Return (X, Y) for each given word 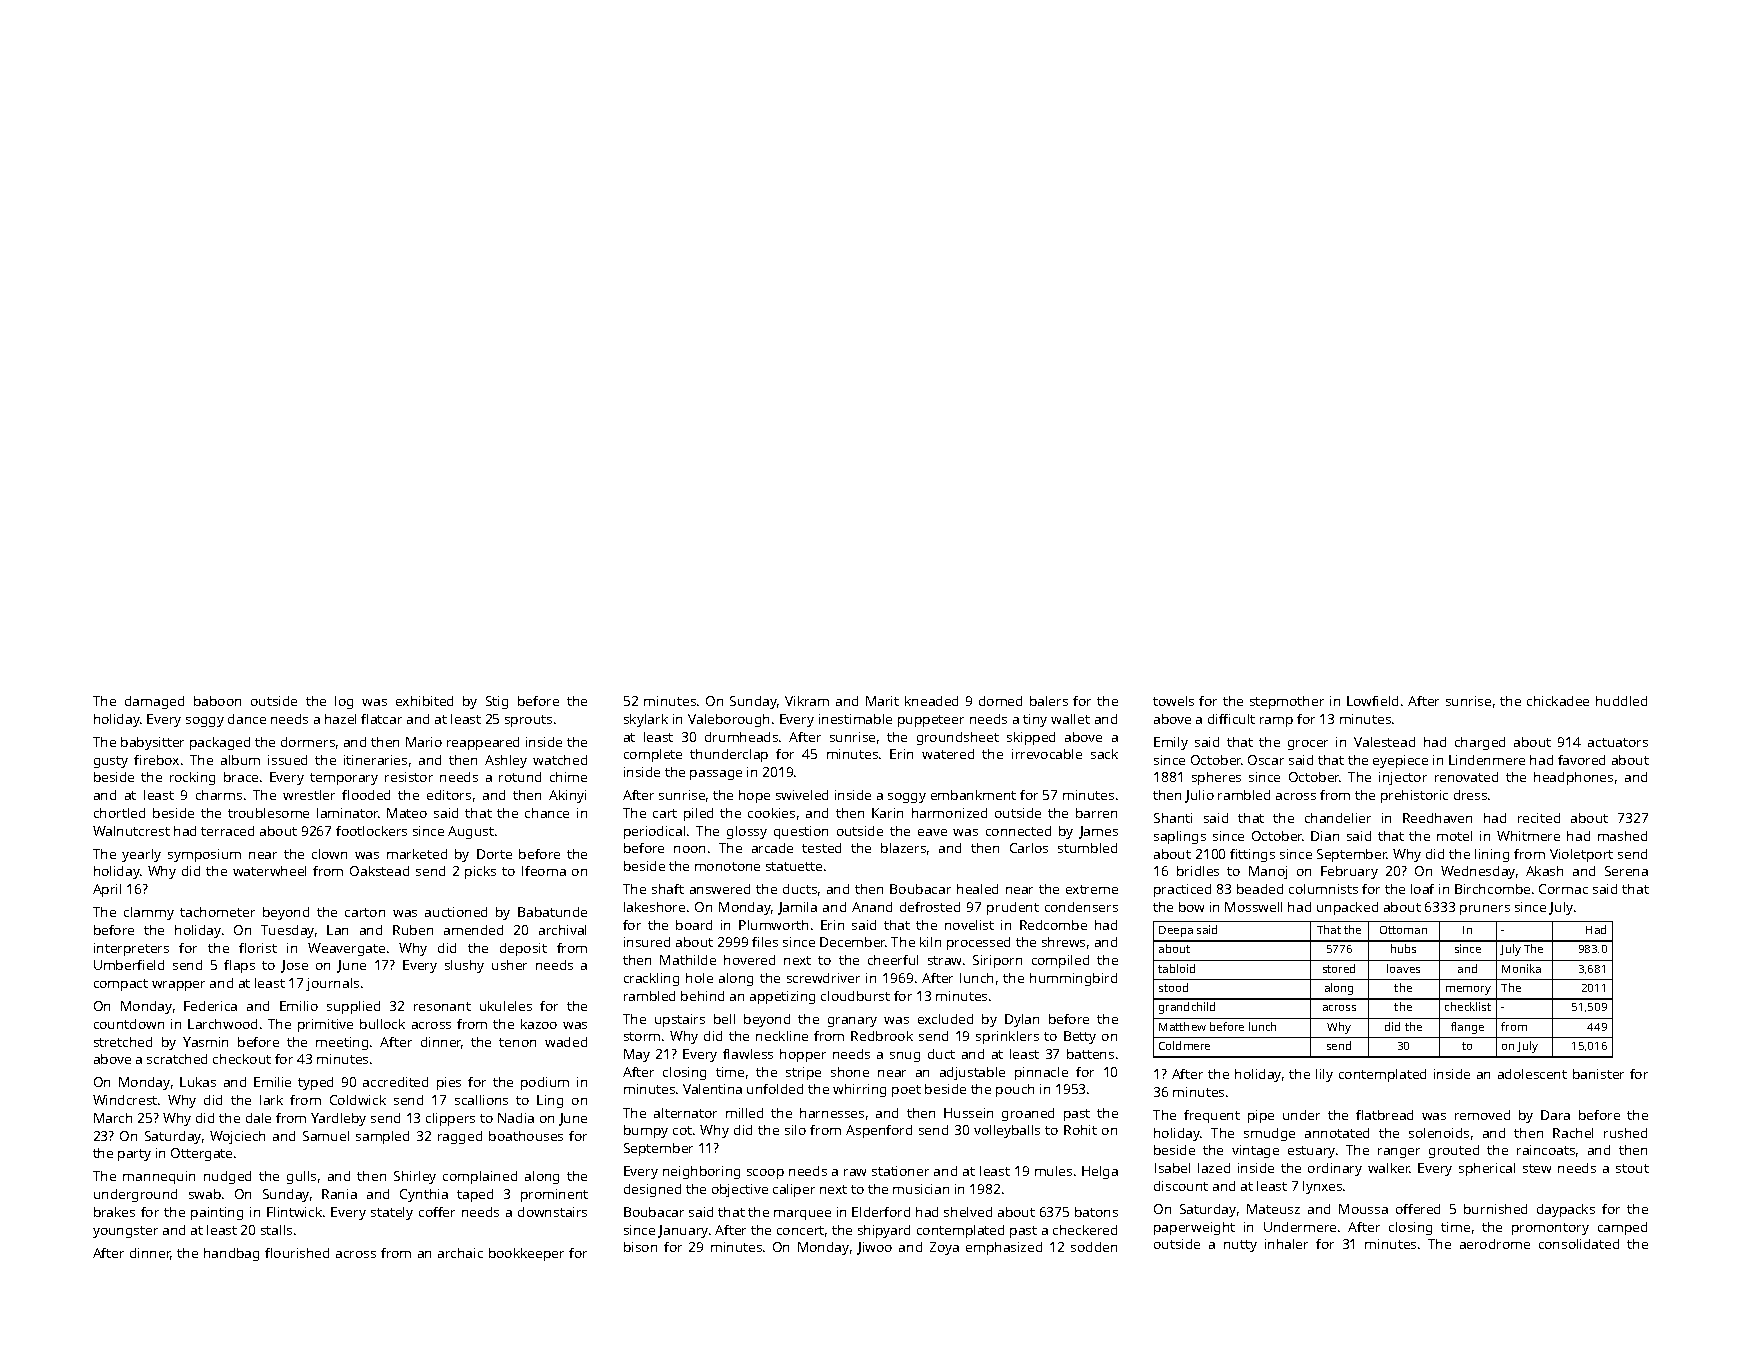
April (107, 890)
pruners (1485, 910)
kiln (930, 942)
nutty (1240, 1246)
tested (821, 848)
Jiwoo (874, 1248)
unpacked (1347, 908)
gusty (111, 762)
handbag (231, 1254)
